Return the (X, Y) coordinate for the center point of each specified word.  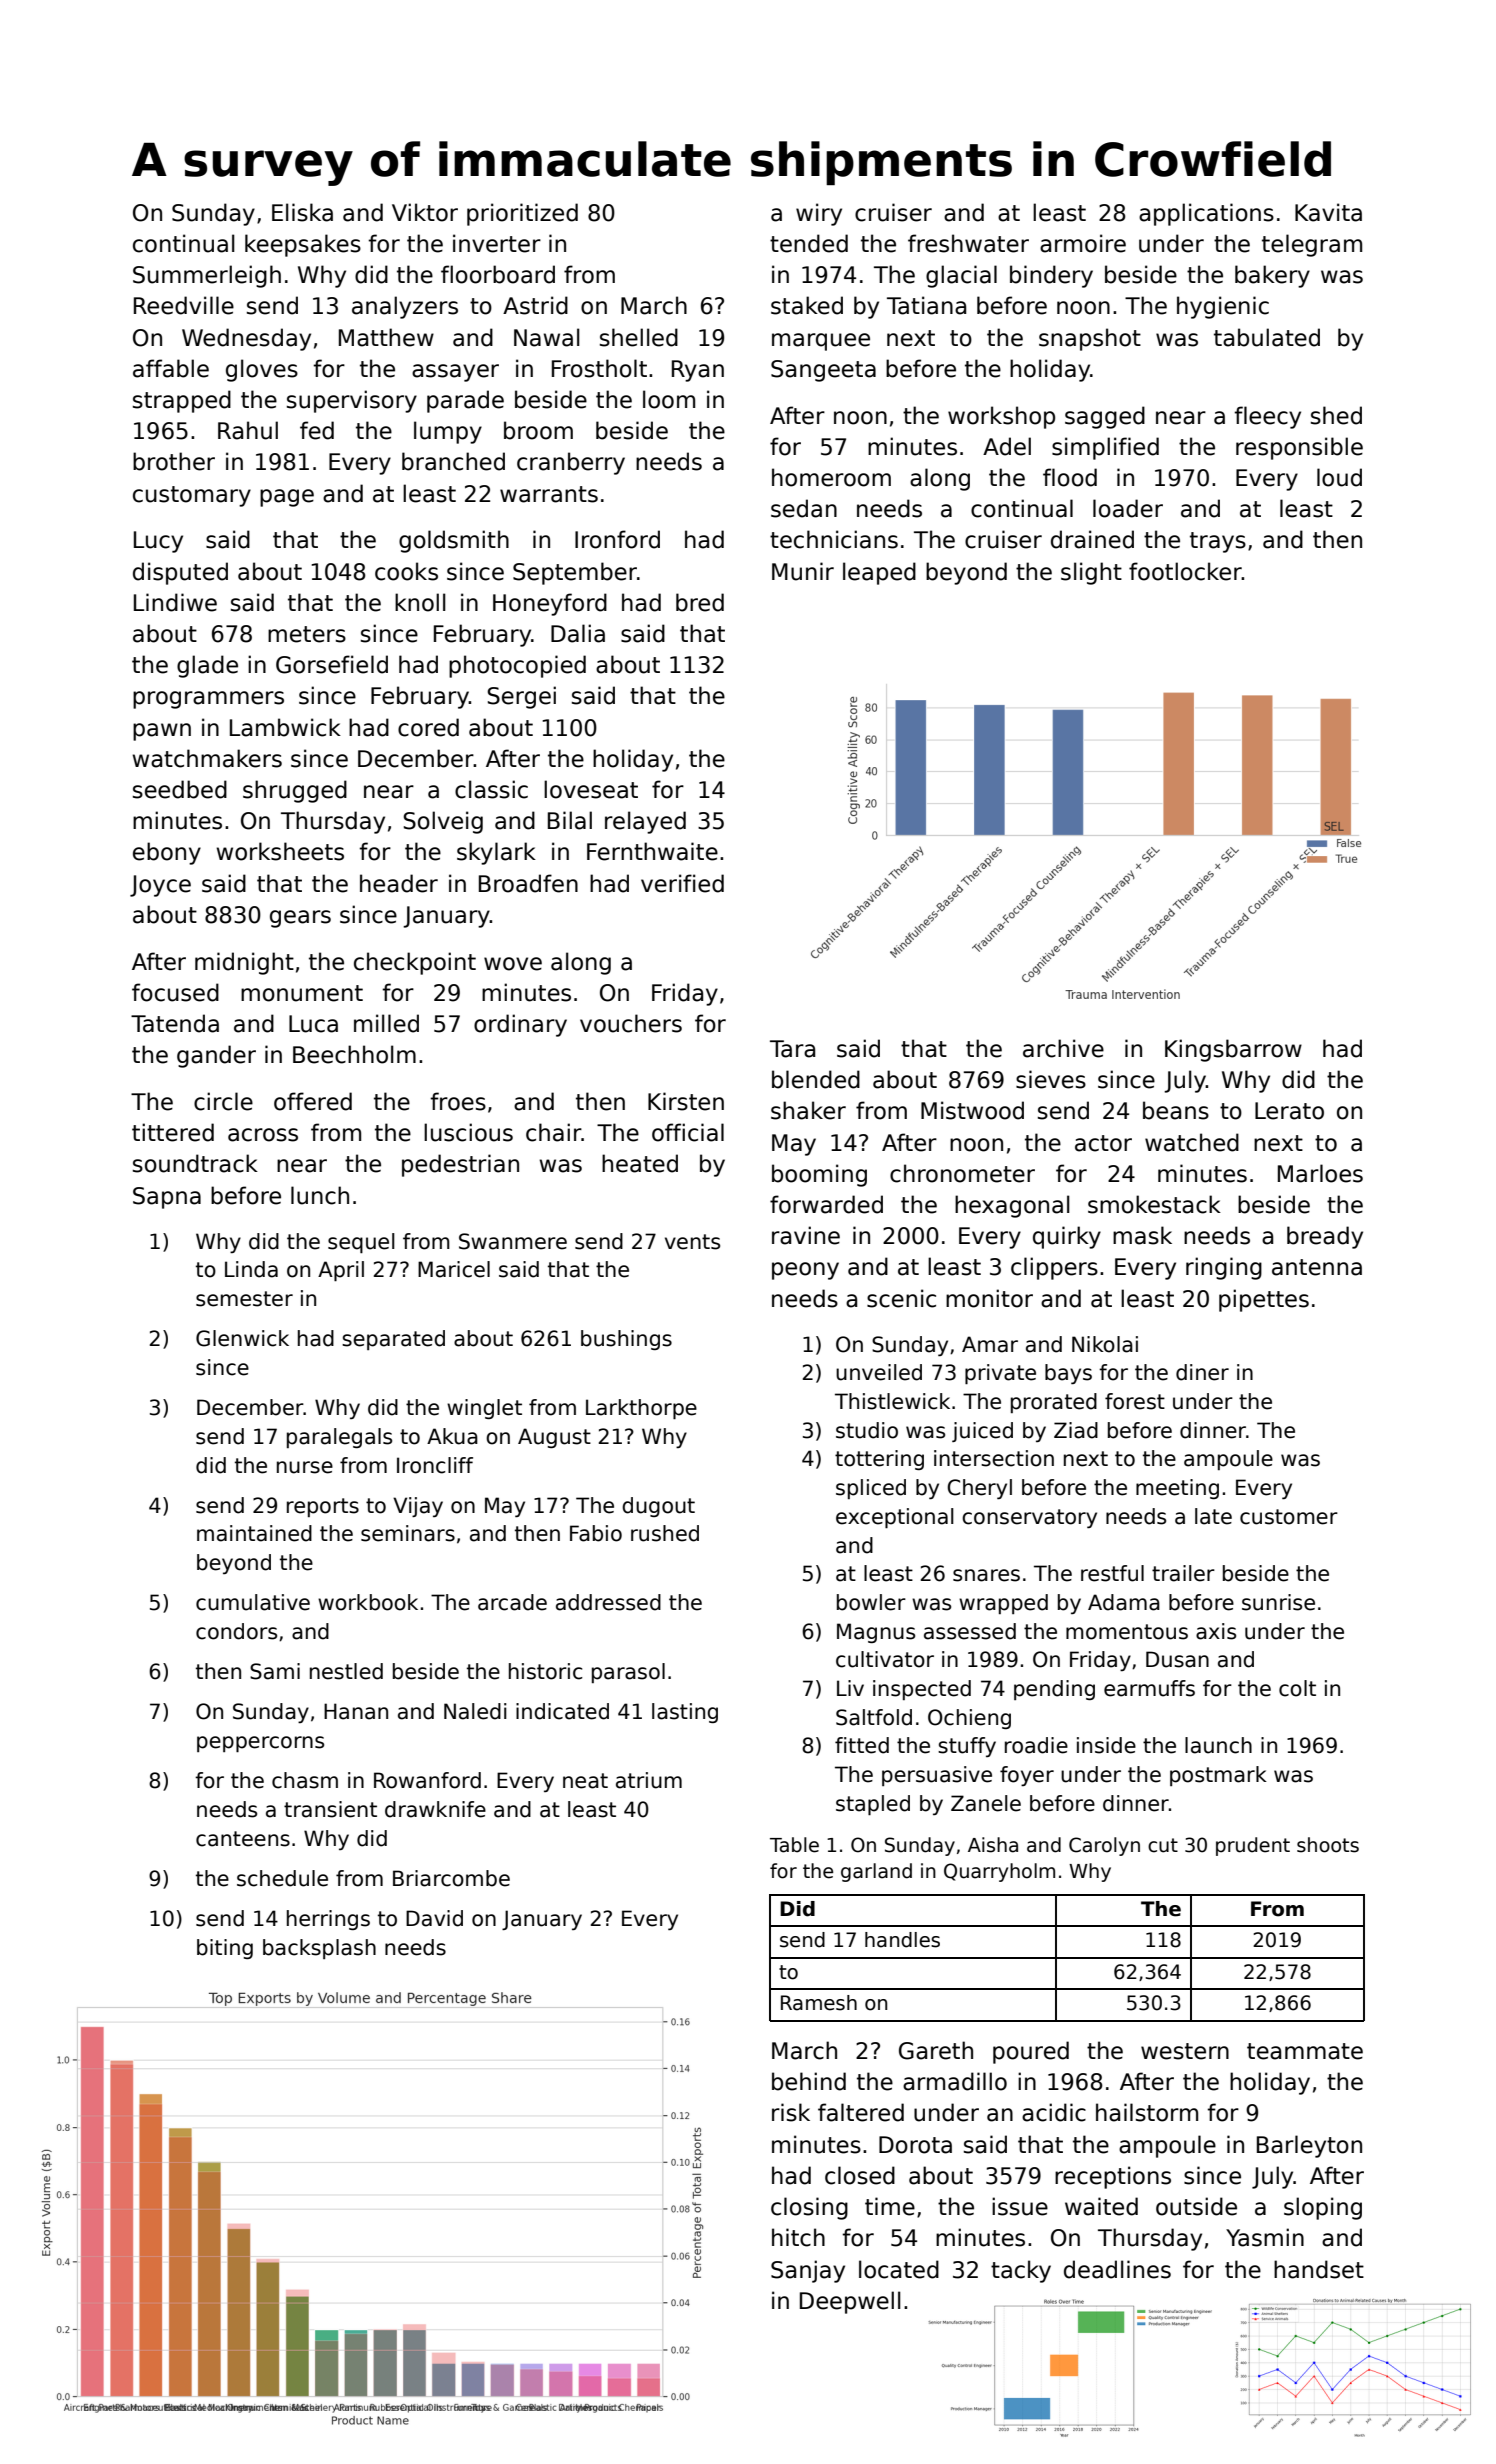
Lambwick (285, 727)
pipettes (1264, 1300)
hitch (798, 2237)
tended (809, 243)
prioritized (522, 214)
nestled (346, 1671)
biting (225, 1949)
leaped (879, 573)
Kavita (1328, 212)
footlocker (1185, 571)
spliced (871, 1489)
